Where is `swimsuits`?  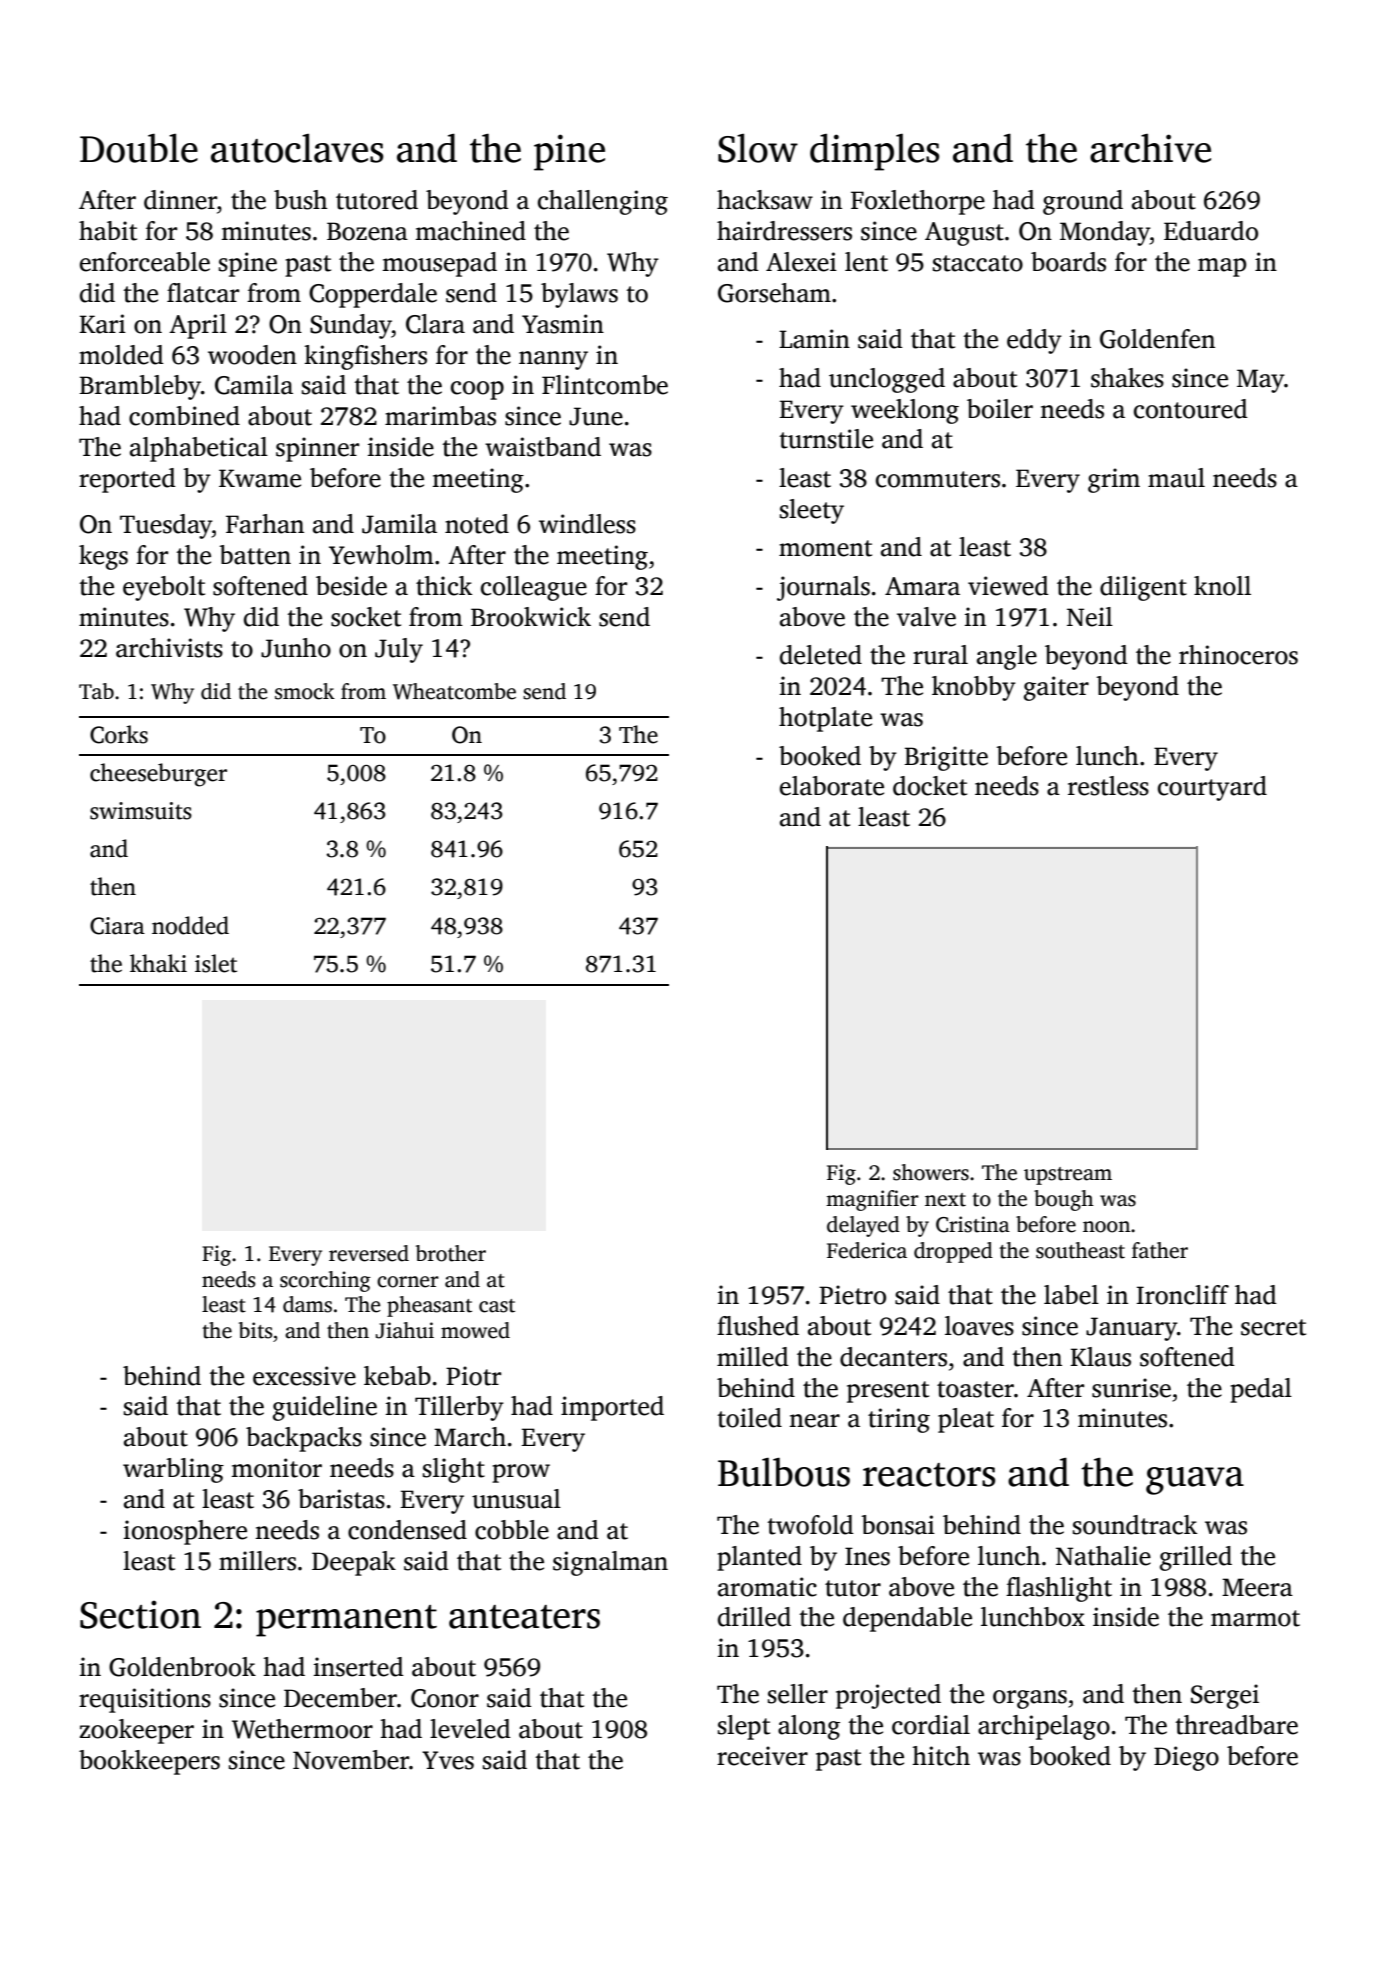
swimsuits is located at coordinates (141, 811).
